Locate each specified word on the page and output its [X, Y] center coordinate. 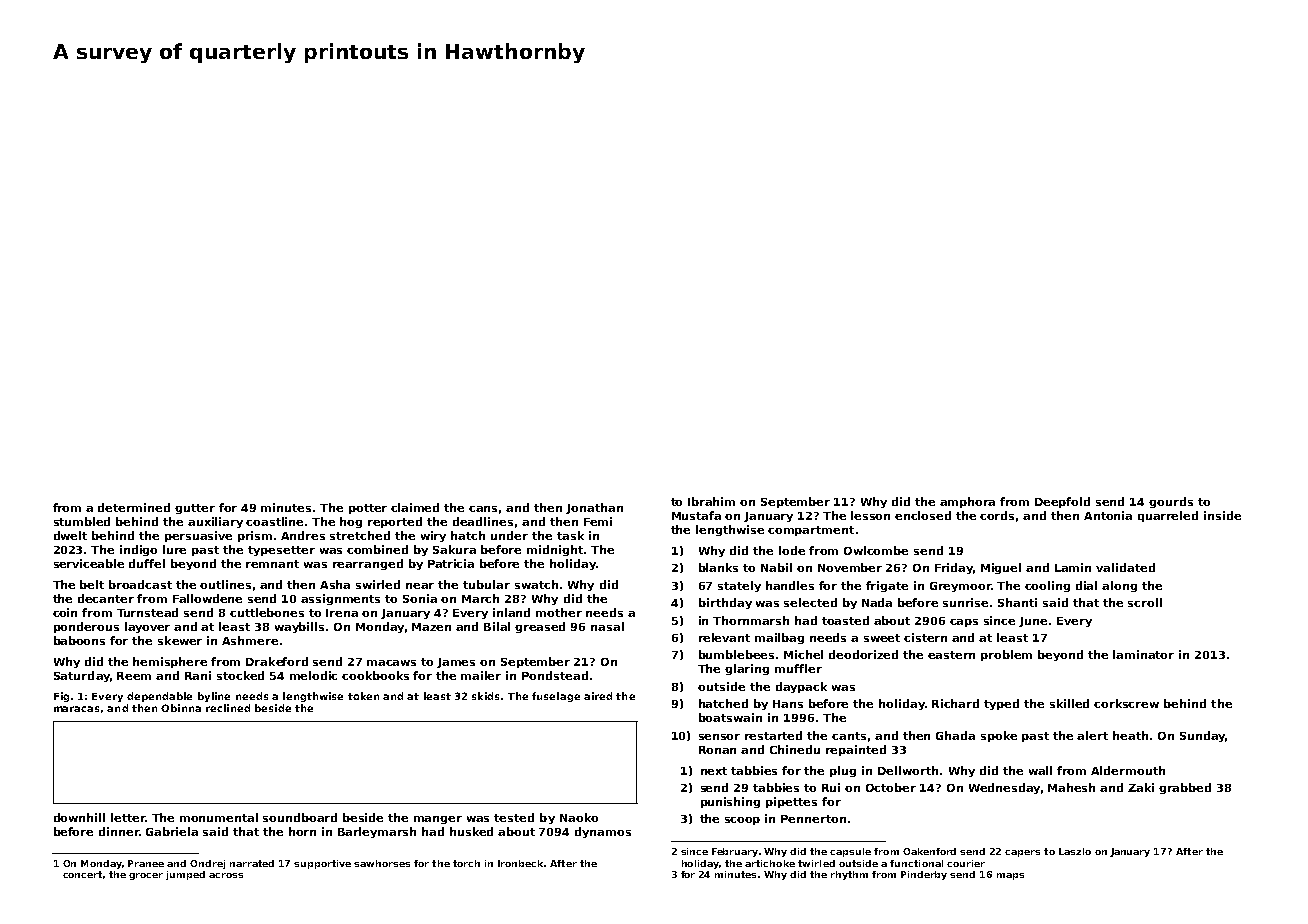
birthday [725, 603]
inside [1222, 515]
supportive [322, 864]
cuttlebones [267, 612]
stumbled [82, 521]
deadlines [483, 521]
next [714, 771]
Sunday [1202, 736]
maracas [76, 709]
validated [1125, 567]
